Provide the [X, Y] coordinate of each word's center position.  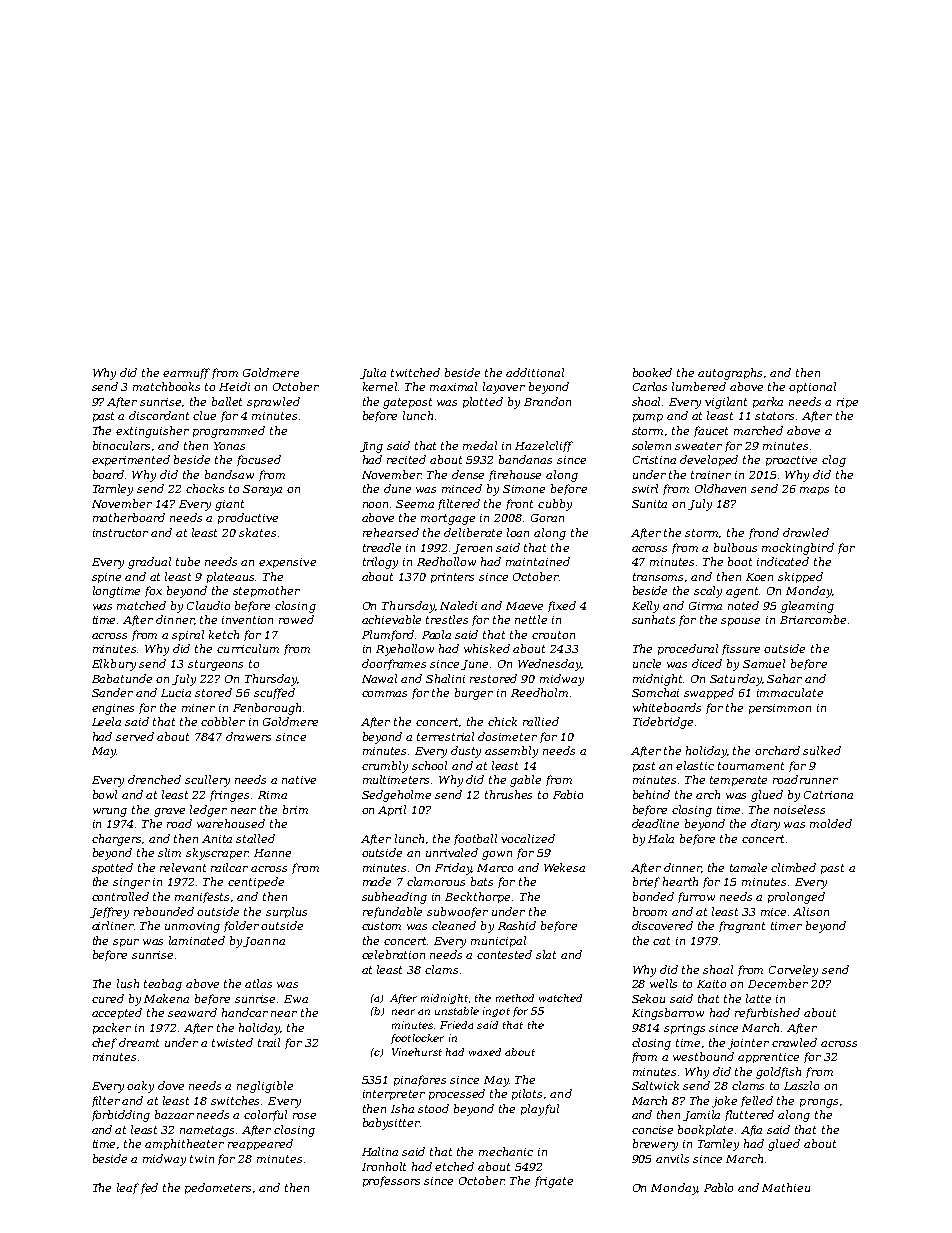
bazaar [174, 1114]
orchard [777, 750]
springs [684, 1029]
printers [452, 578]
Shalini [445, 678]
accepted [117, 1013]
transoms [658, 577]
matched [141, 605]
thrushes [508, 794]
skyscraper [217, 854]
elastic [695, 765]
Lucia [176, 693]
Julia [373, 373]
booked [652, 372]
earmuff [186, 373]
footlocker [417, 1039]
